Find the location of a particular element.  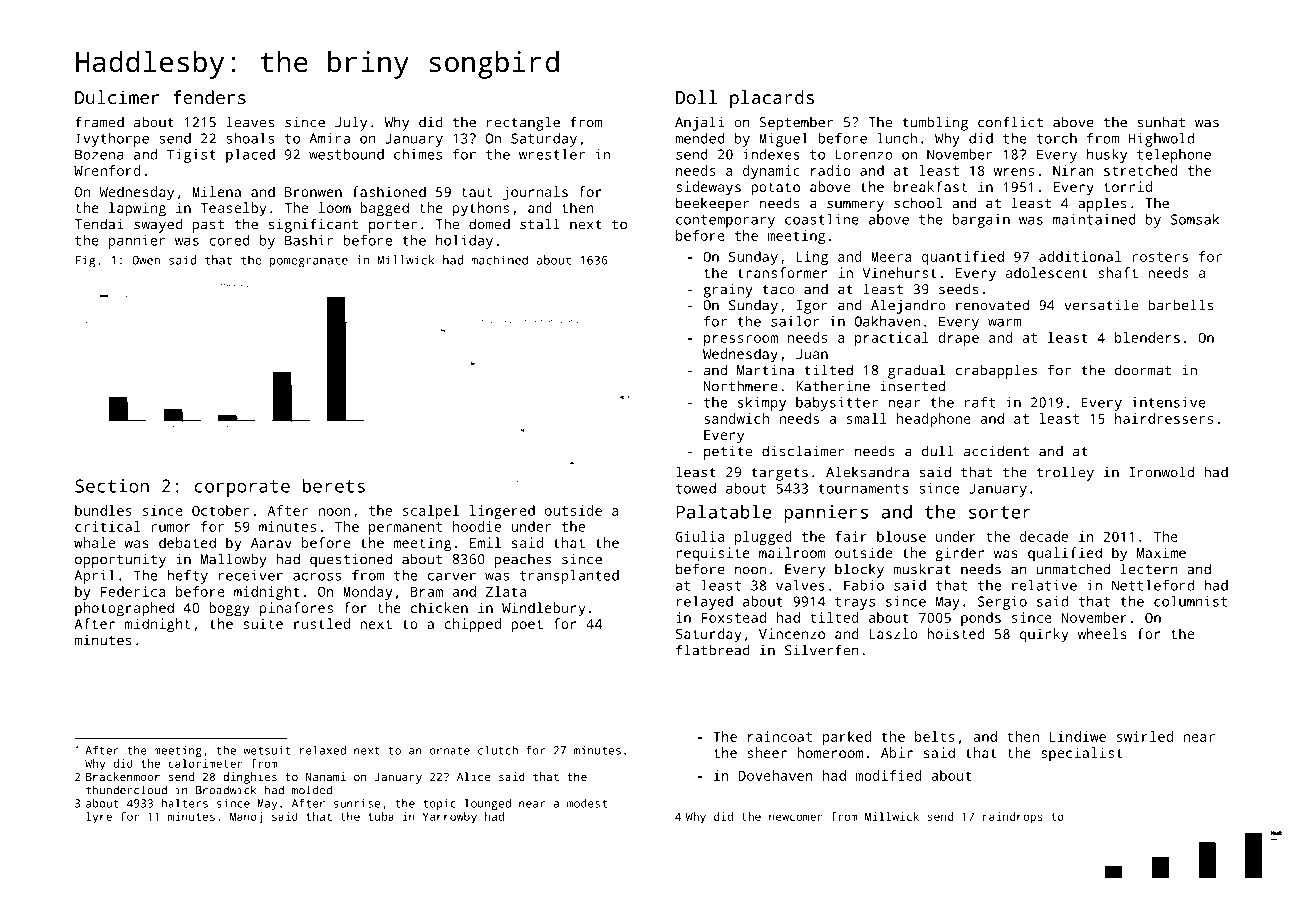

tournaments is located at coordinates (863, 489).
